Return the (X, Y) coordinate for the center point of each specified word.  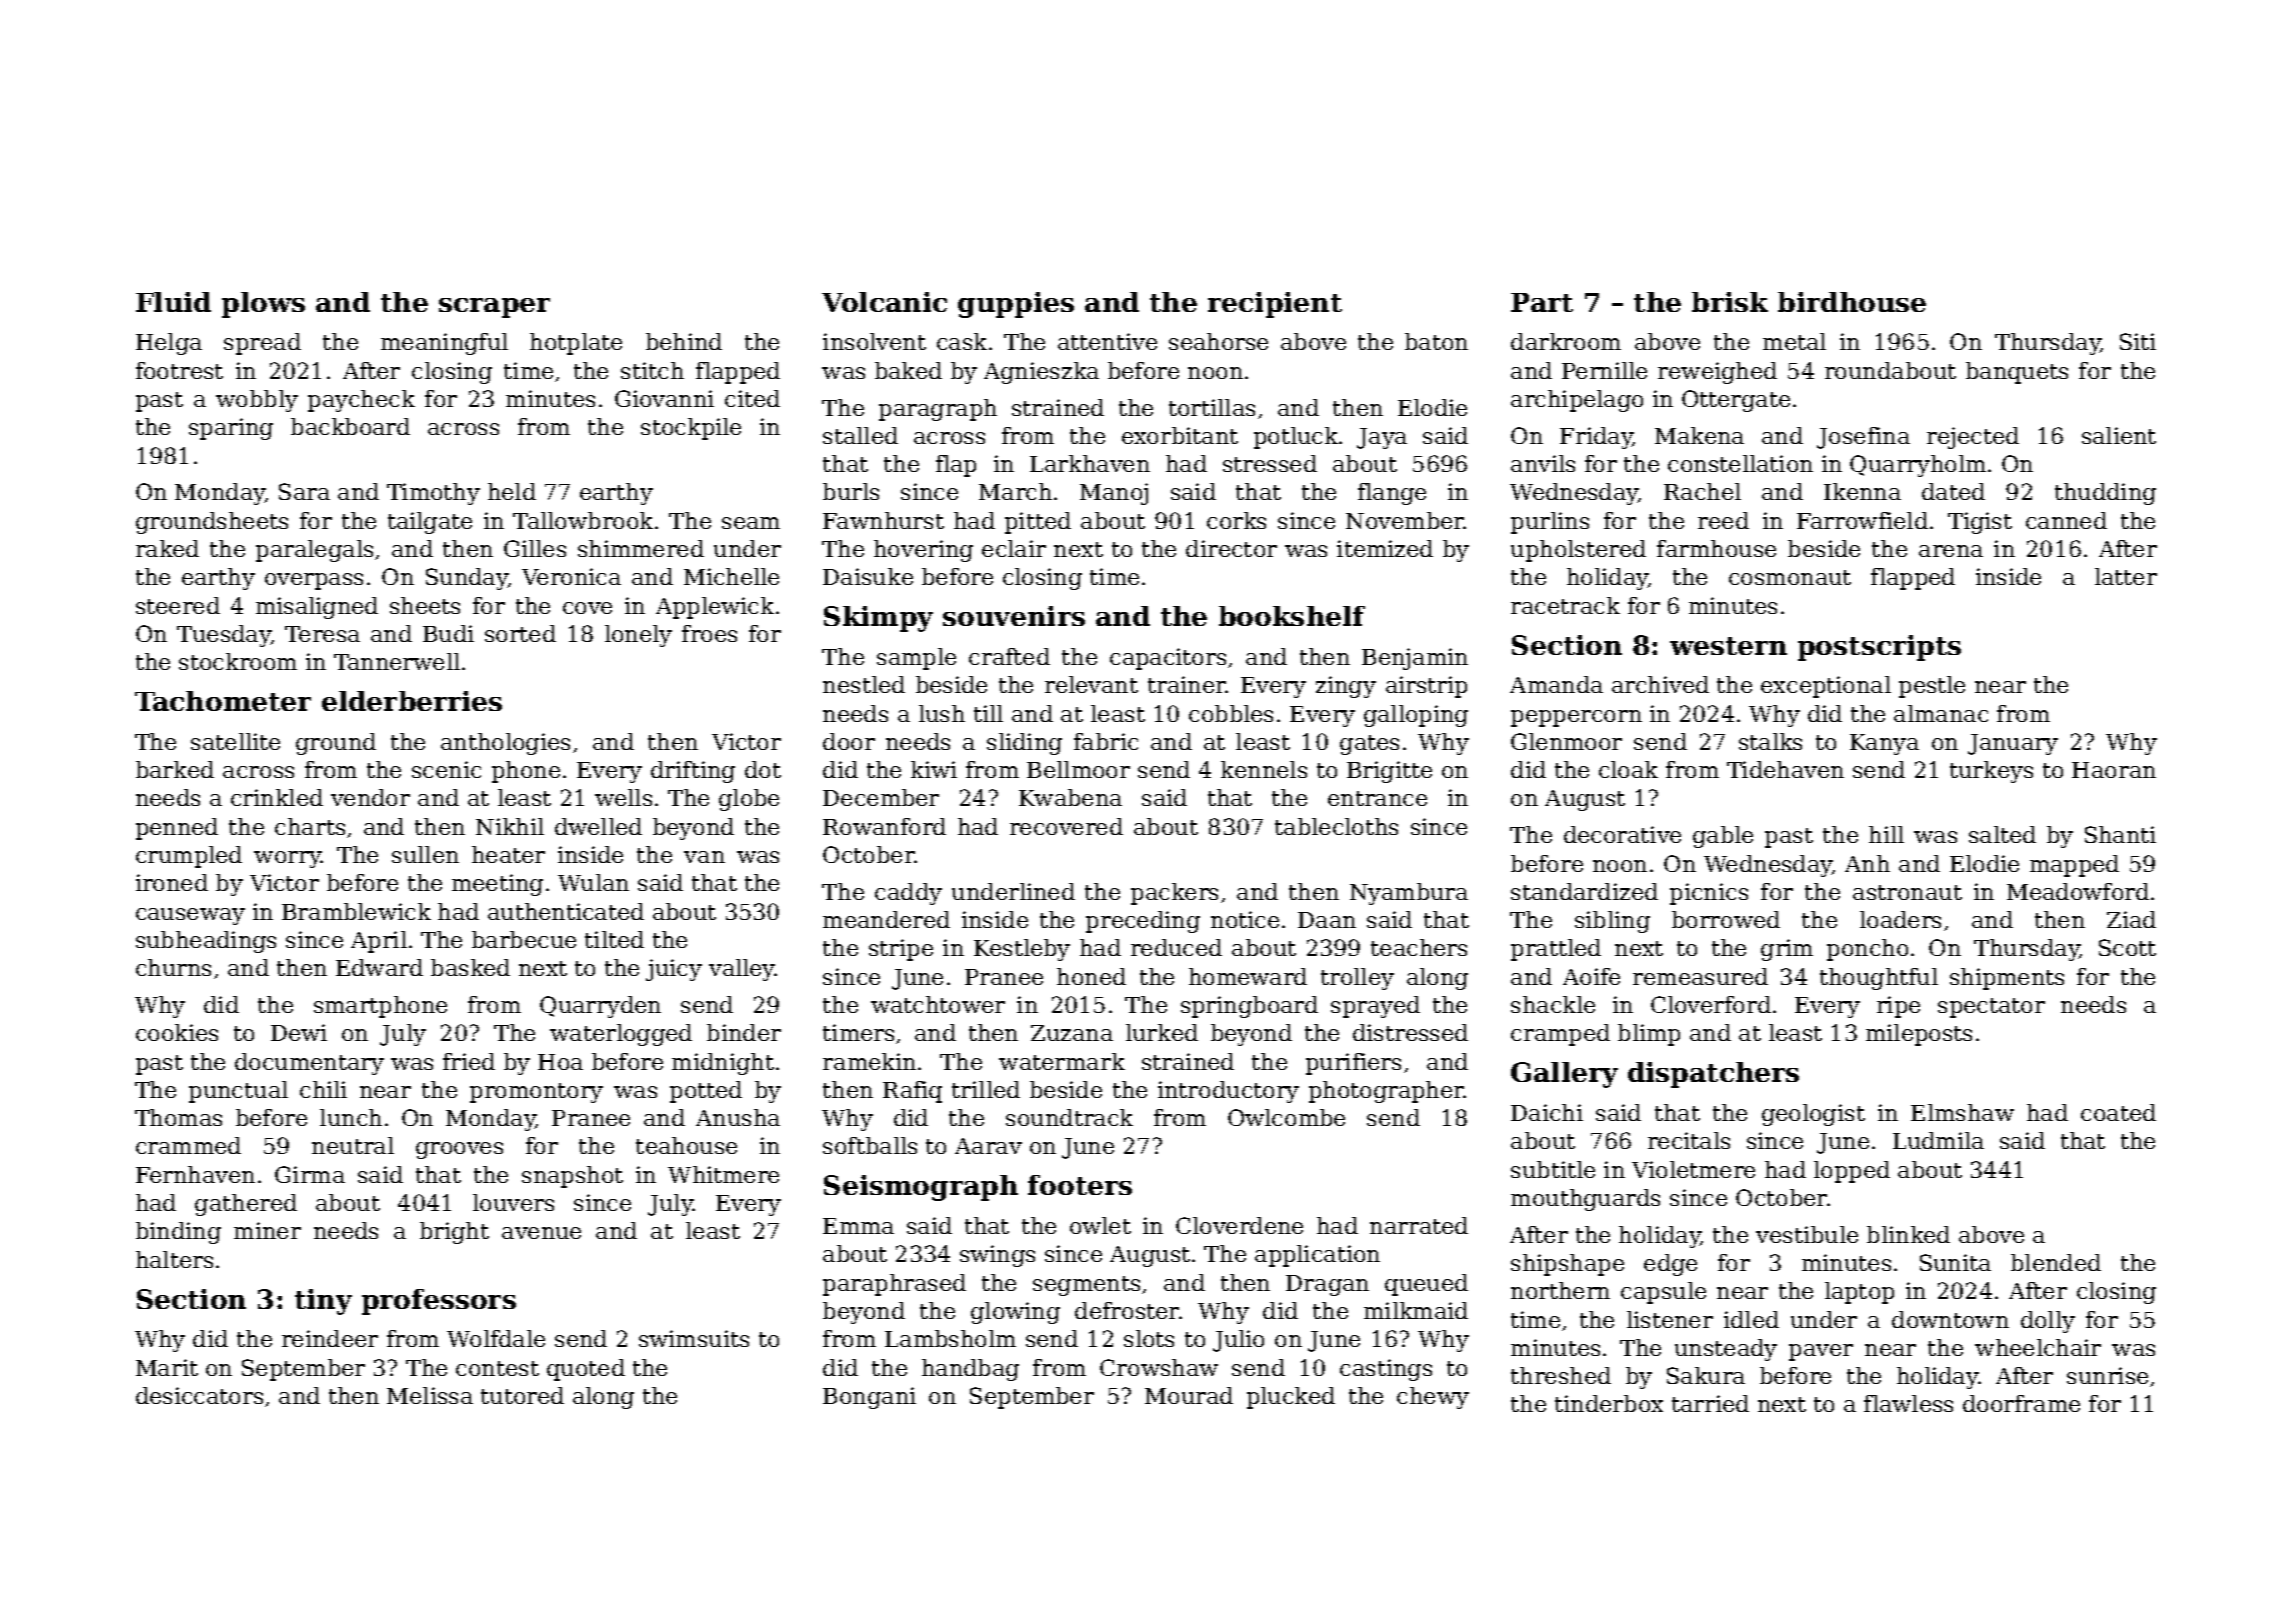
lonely (638, 636)
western (1728, 646)
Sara (304, 491)
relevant (1091, 684)
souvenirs (1014, 616)
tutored (522, 1395)
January (2013, 744)
